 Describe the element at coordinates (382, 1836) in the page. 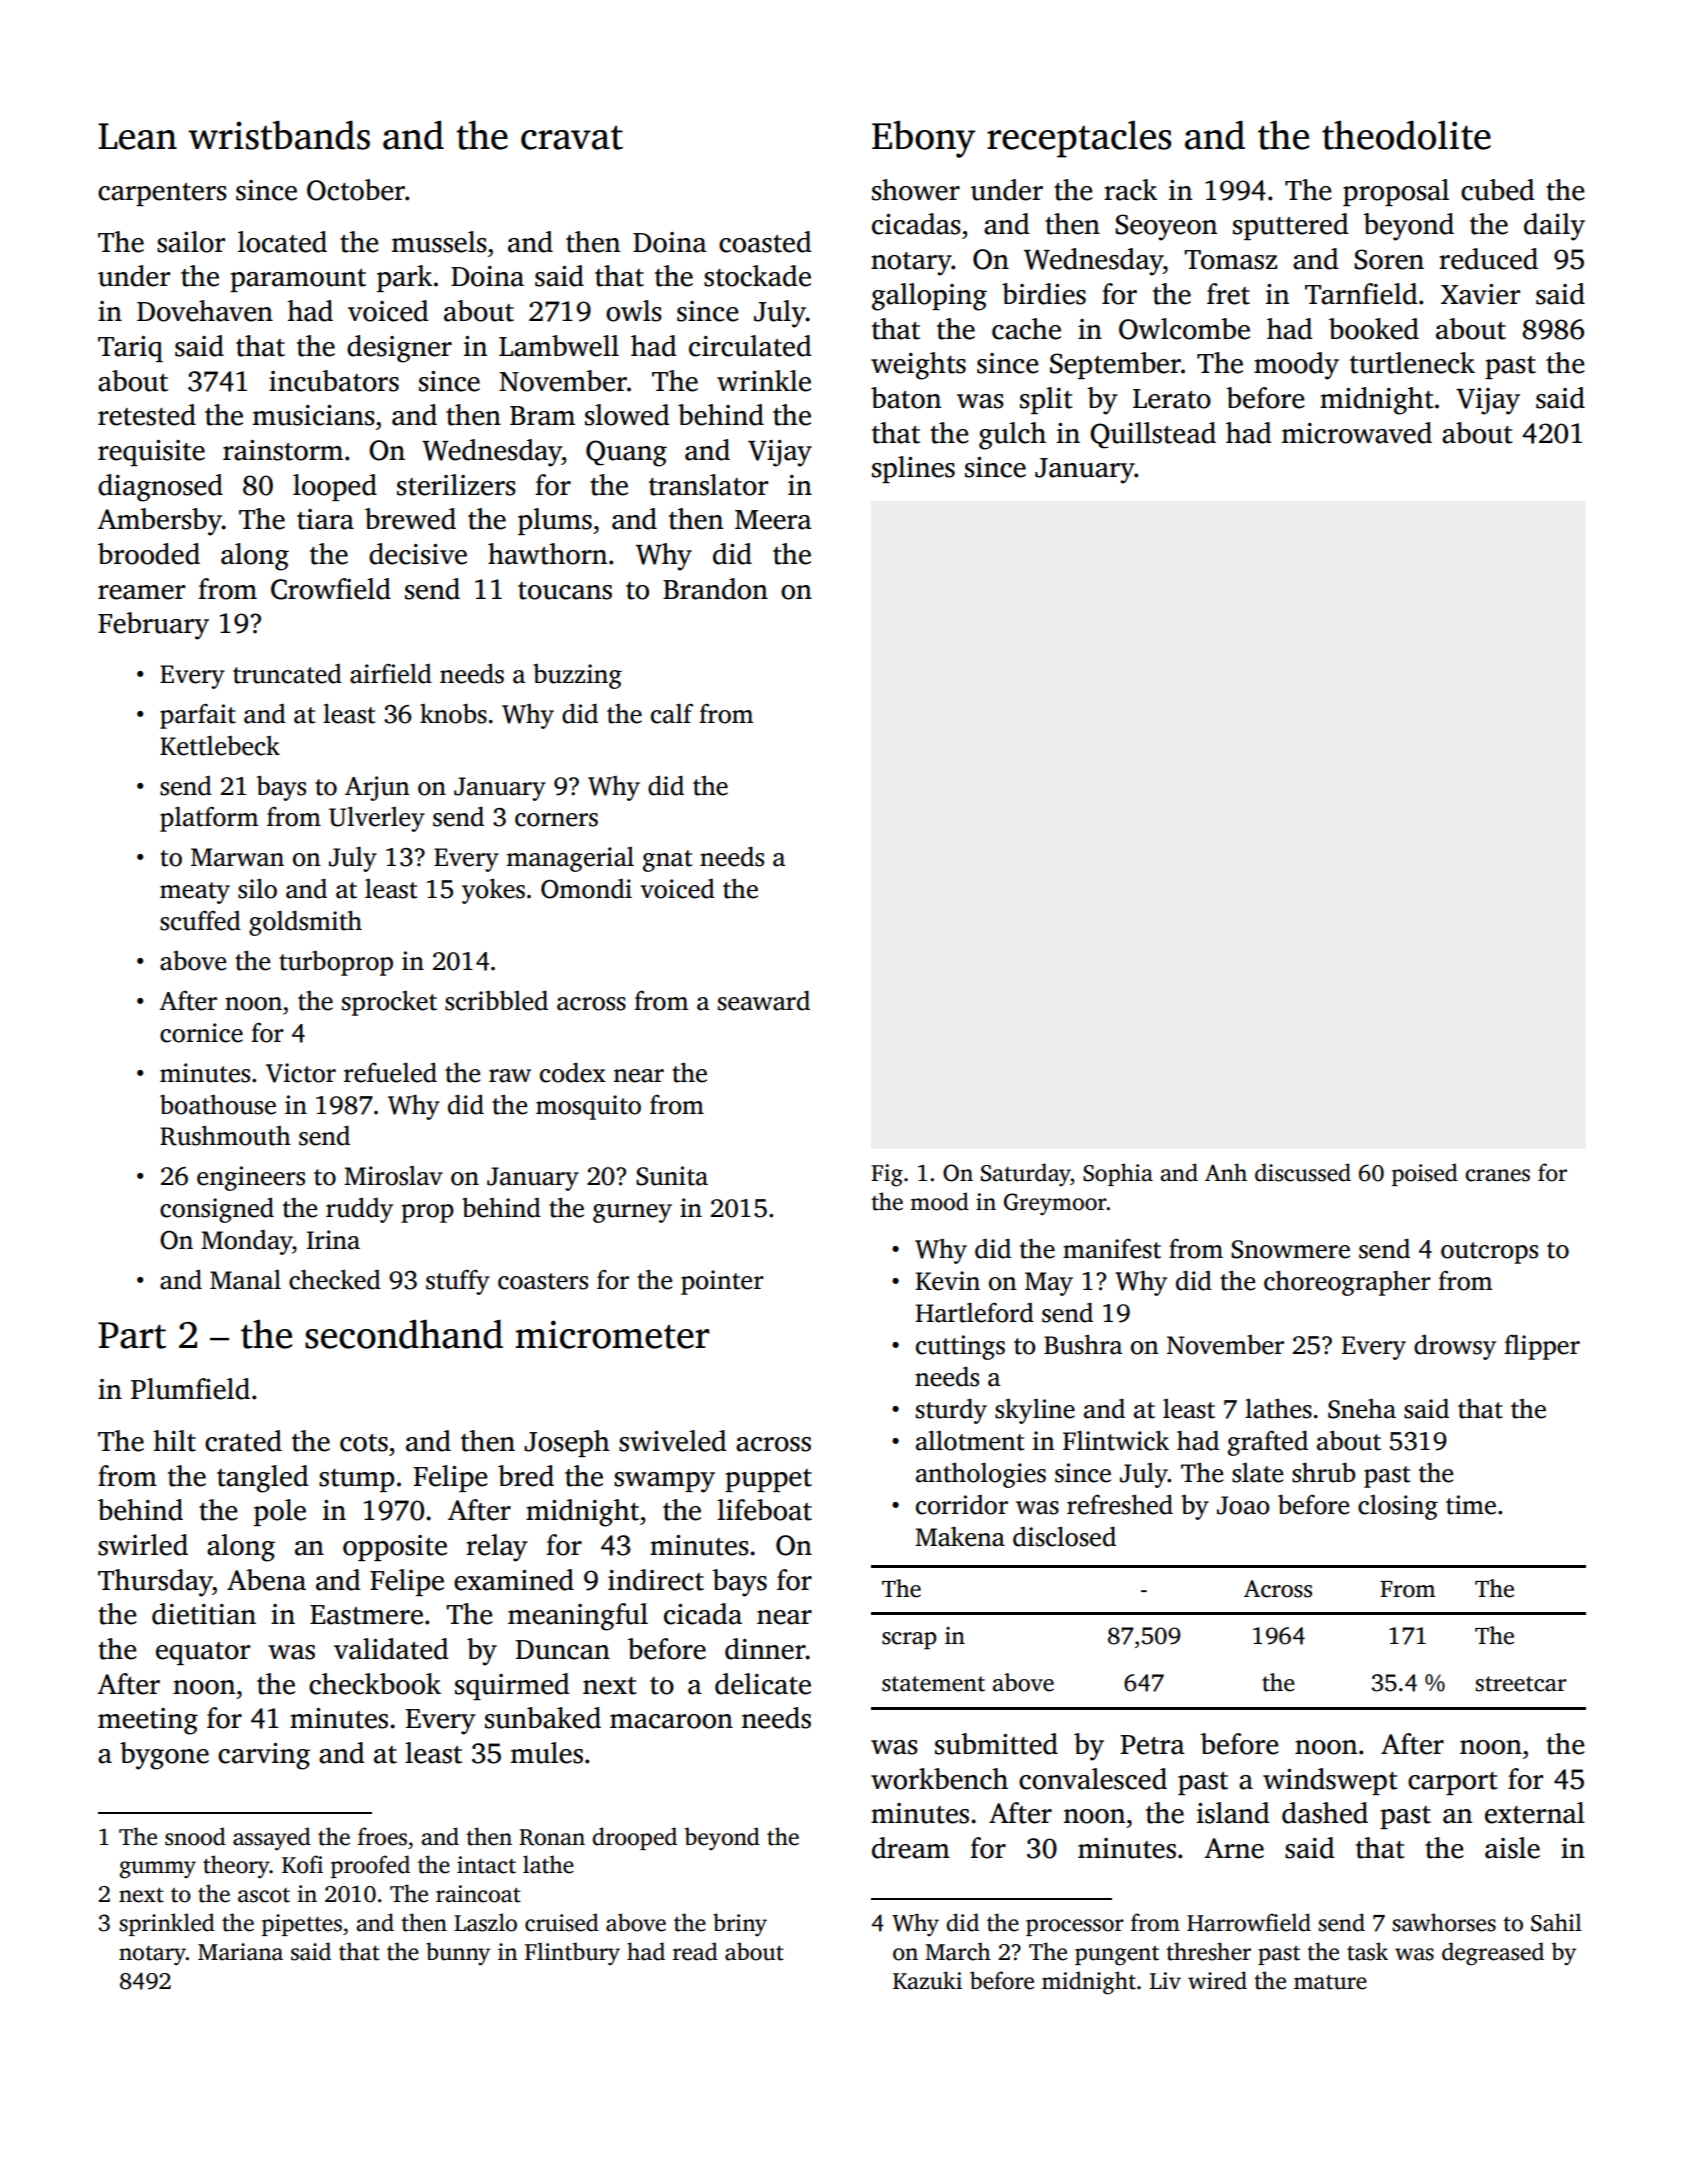

I see `froes` at that location.
